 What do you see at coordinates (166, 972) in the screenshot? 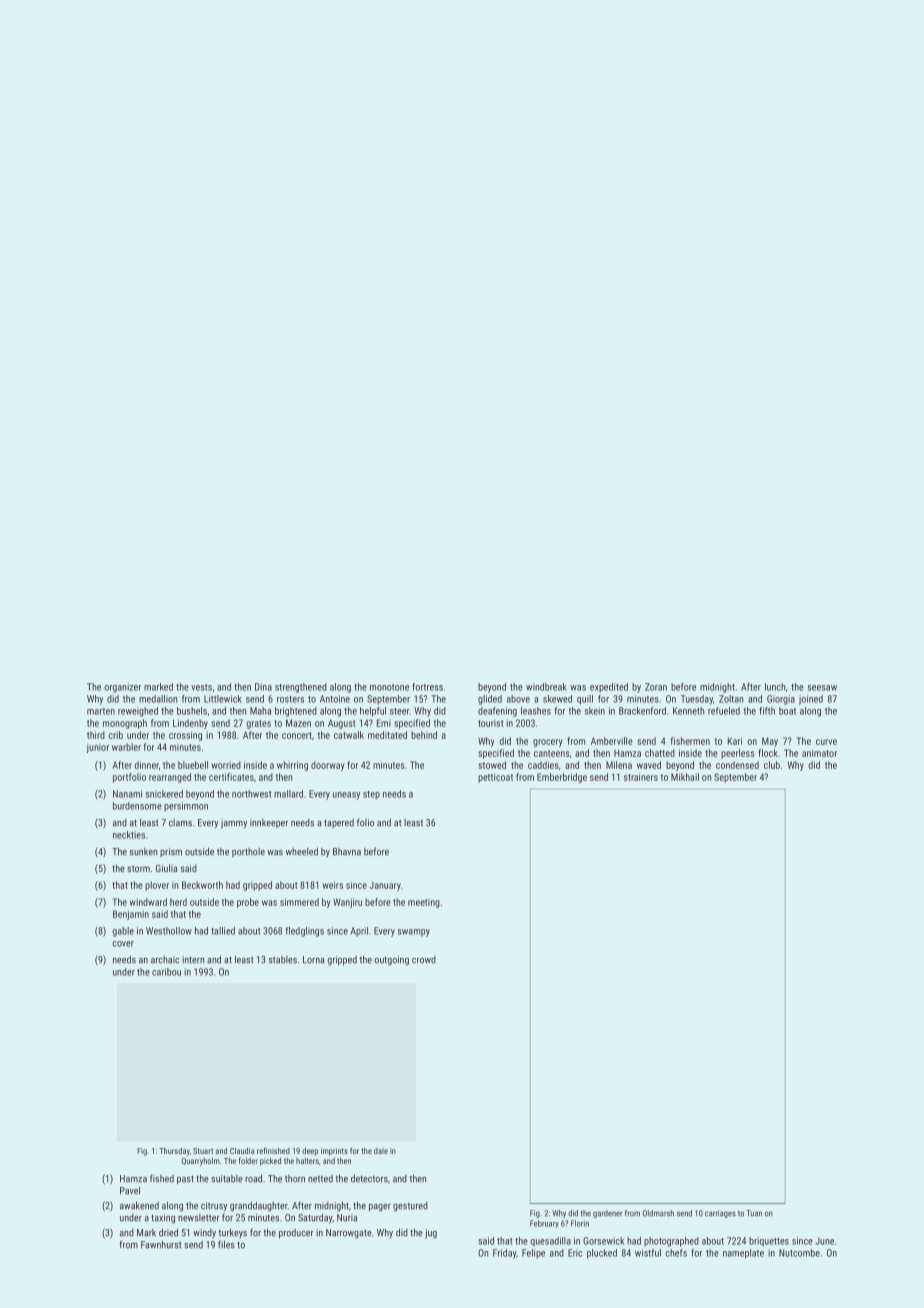
I see `caribou` at bounding box center [166, 972].
